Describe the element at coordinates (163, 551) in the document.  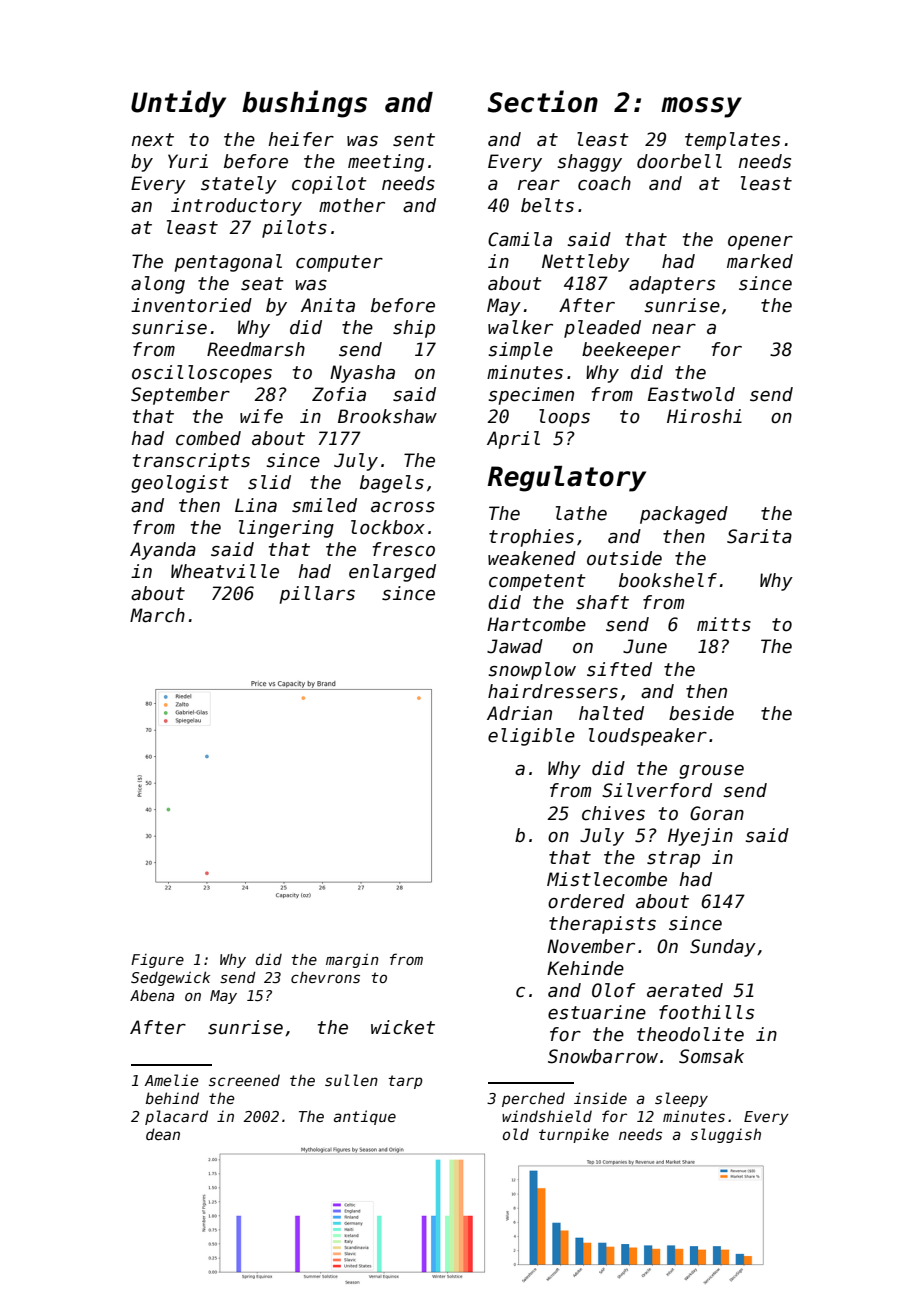
I see `Ayanda` at that location.
